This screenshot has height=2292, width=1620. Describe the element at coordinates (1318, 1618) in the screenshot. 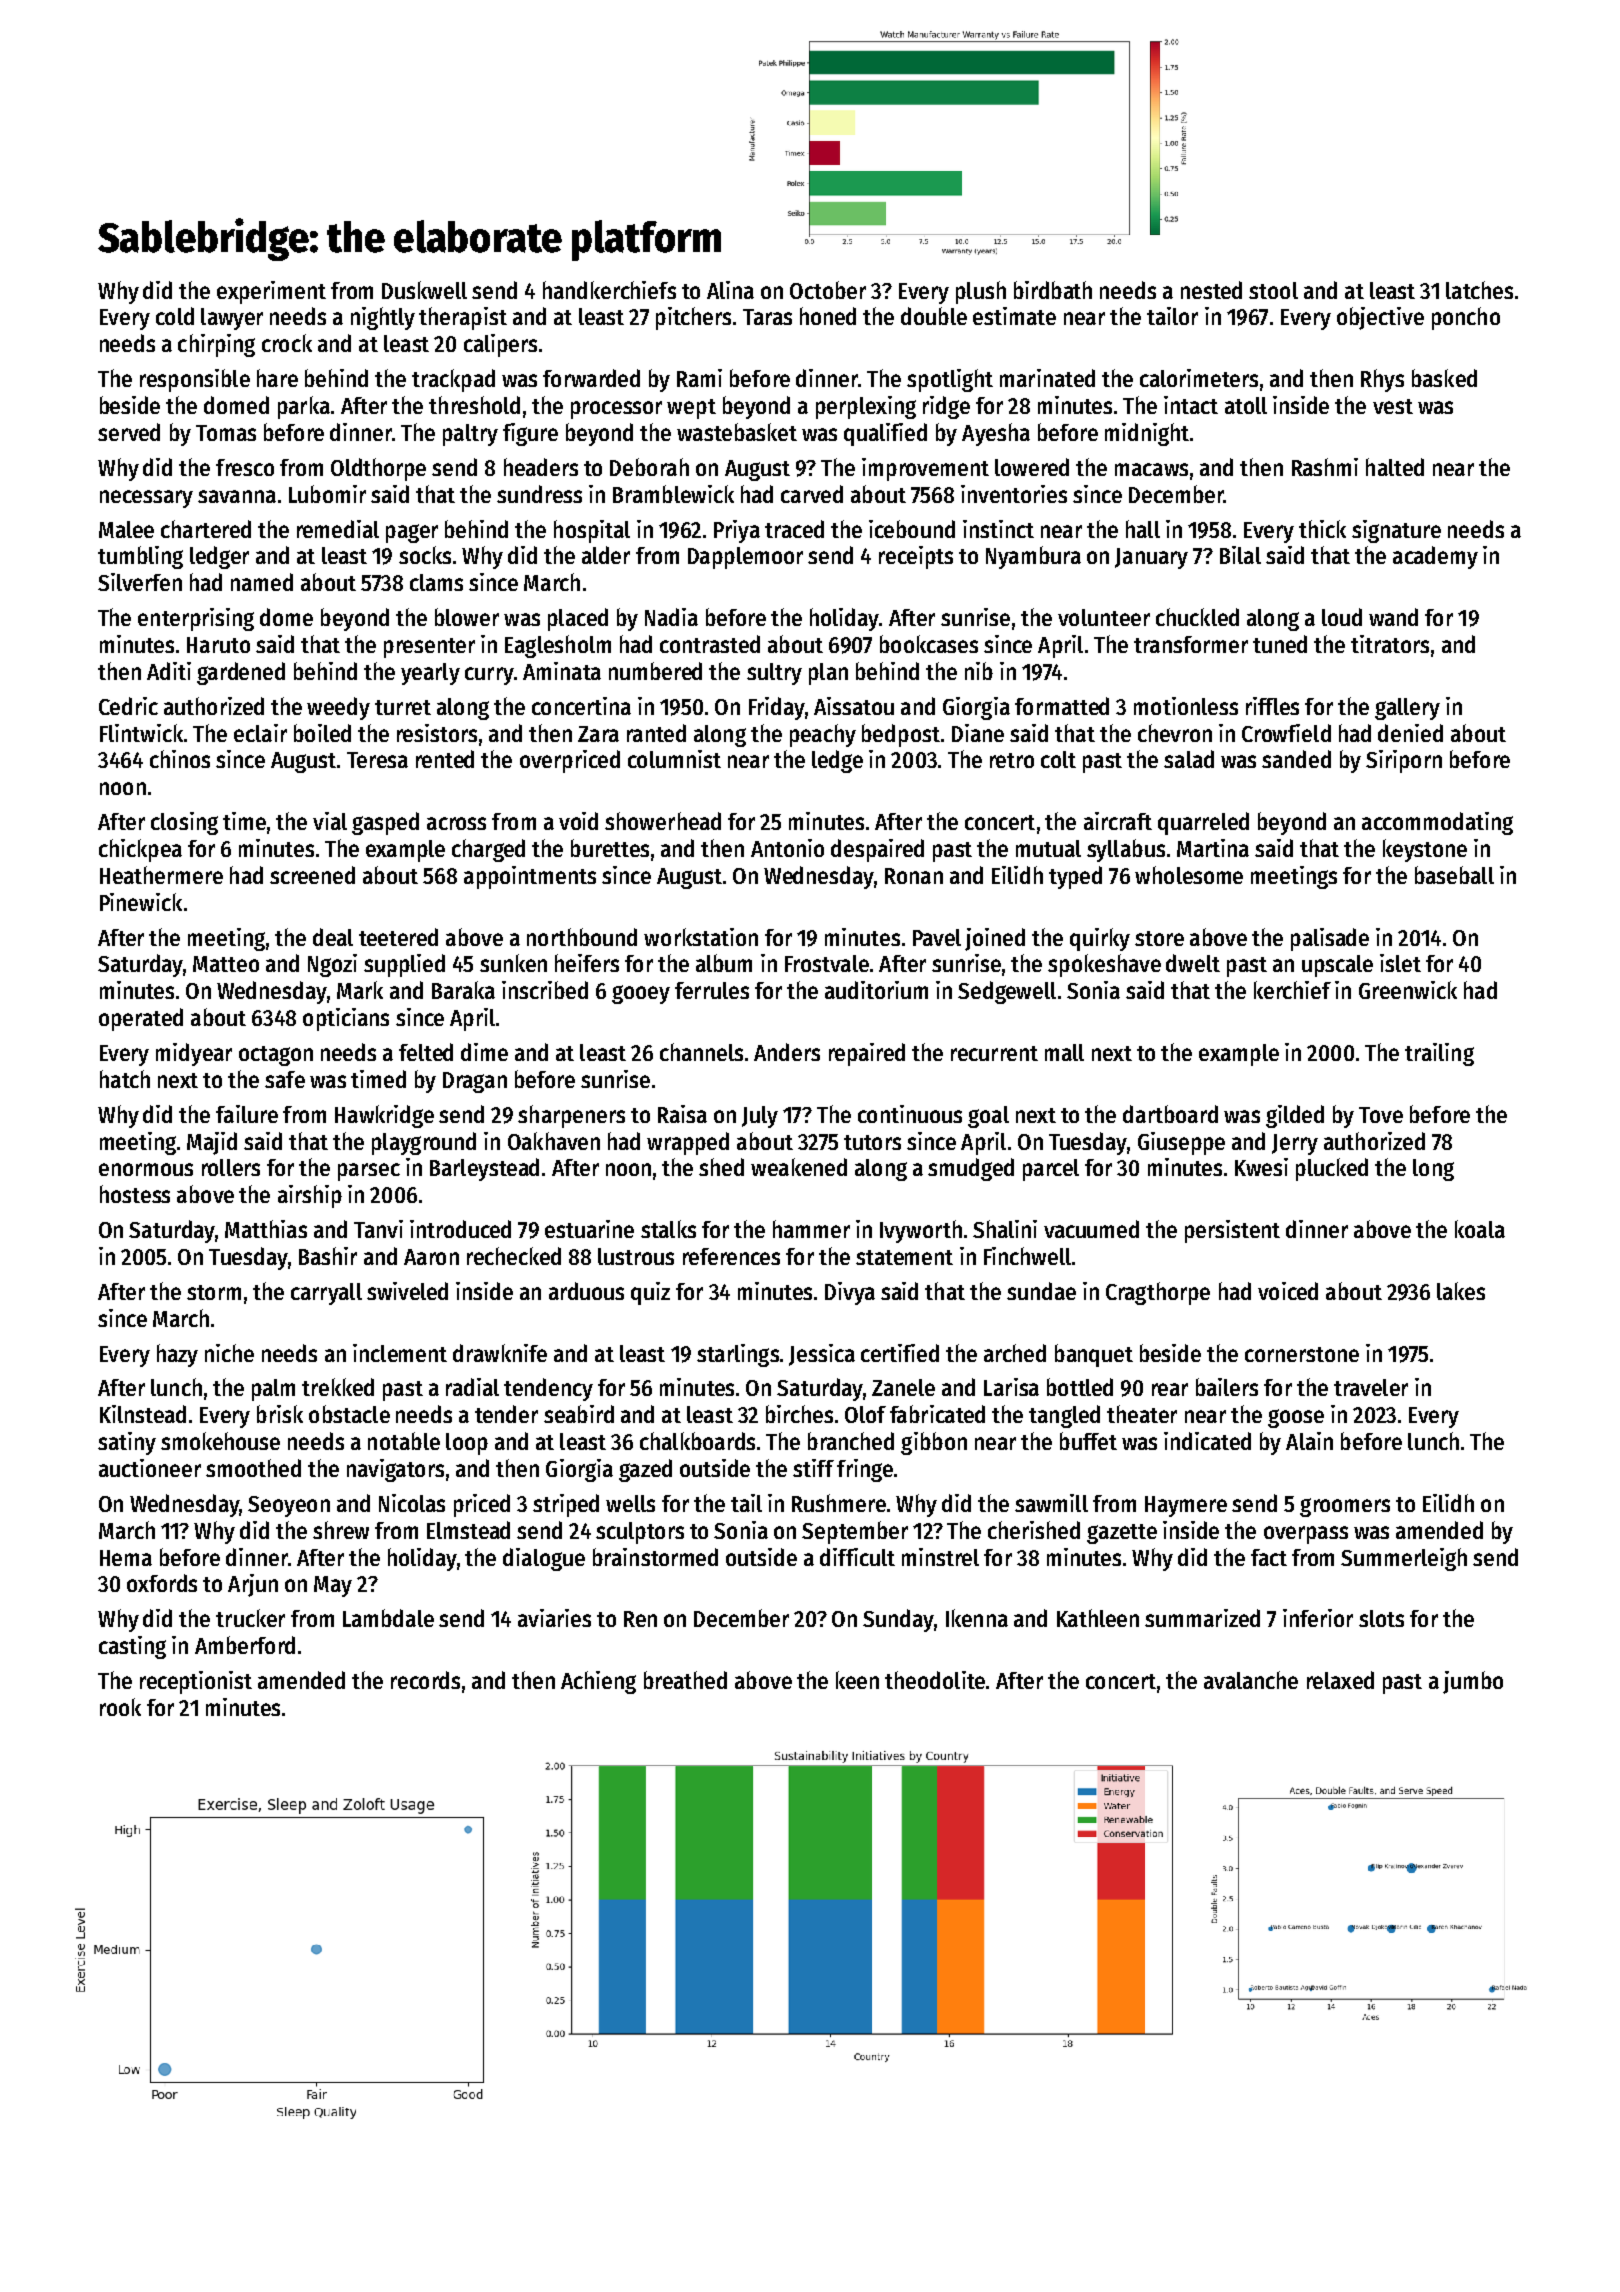

I see `inferior` at that location.
